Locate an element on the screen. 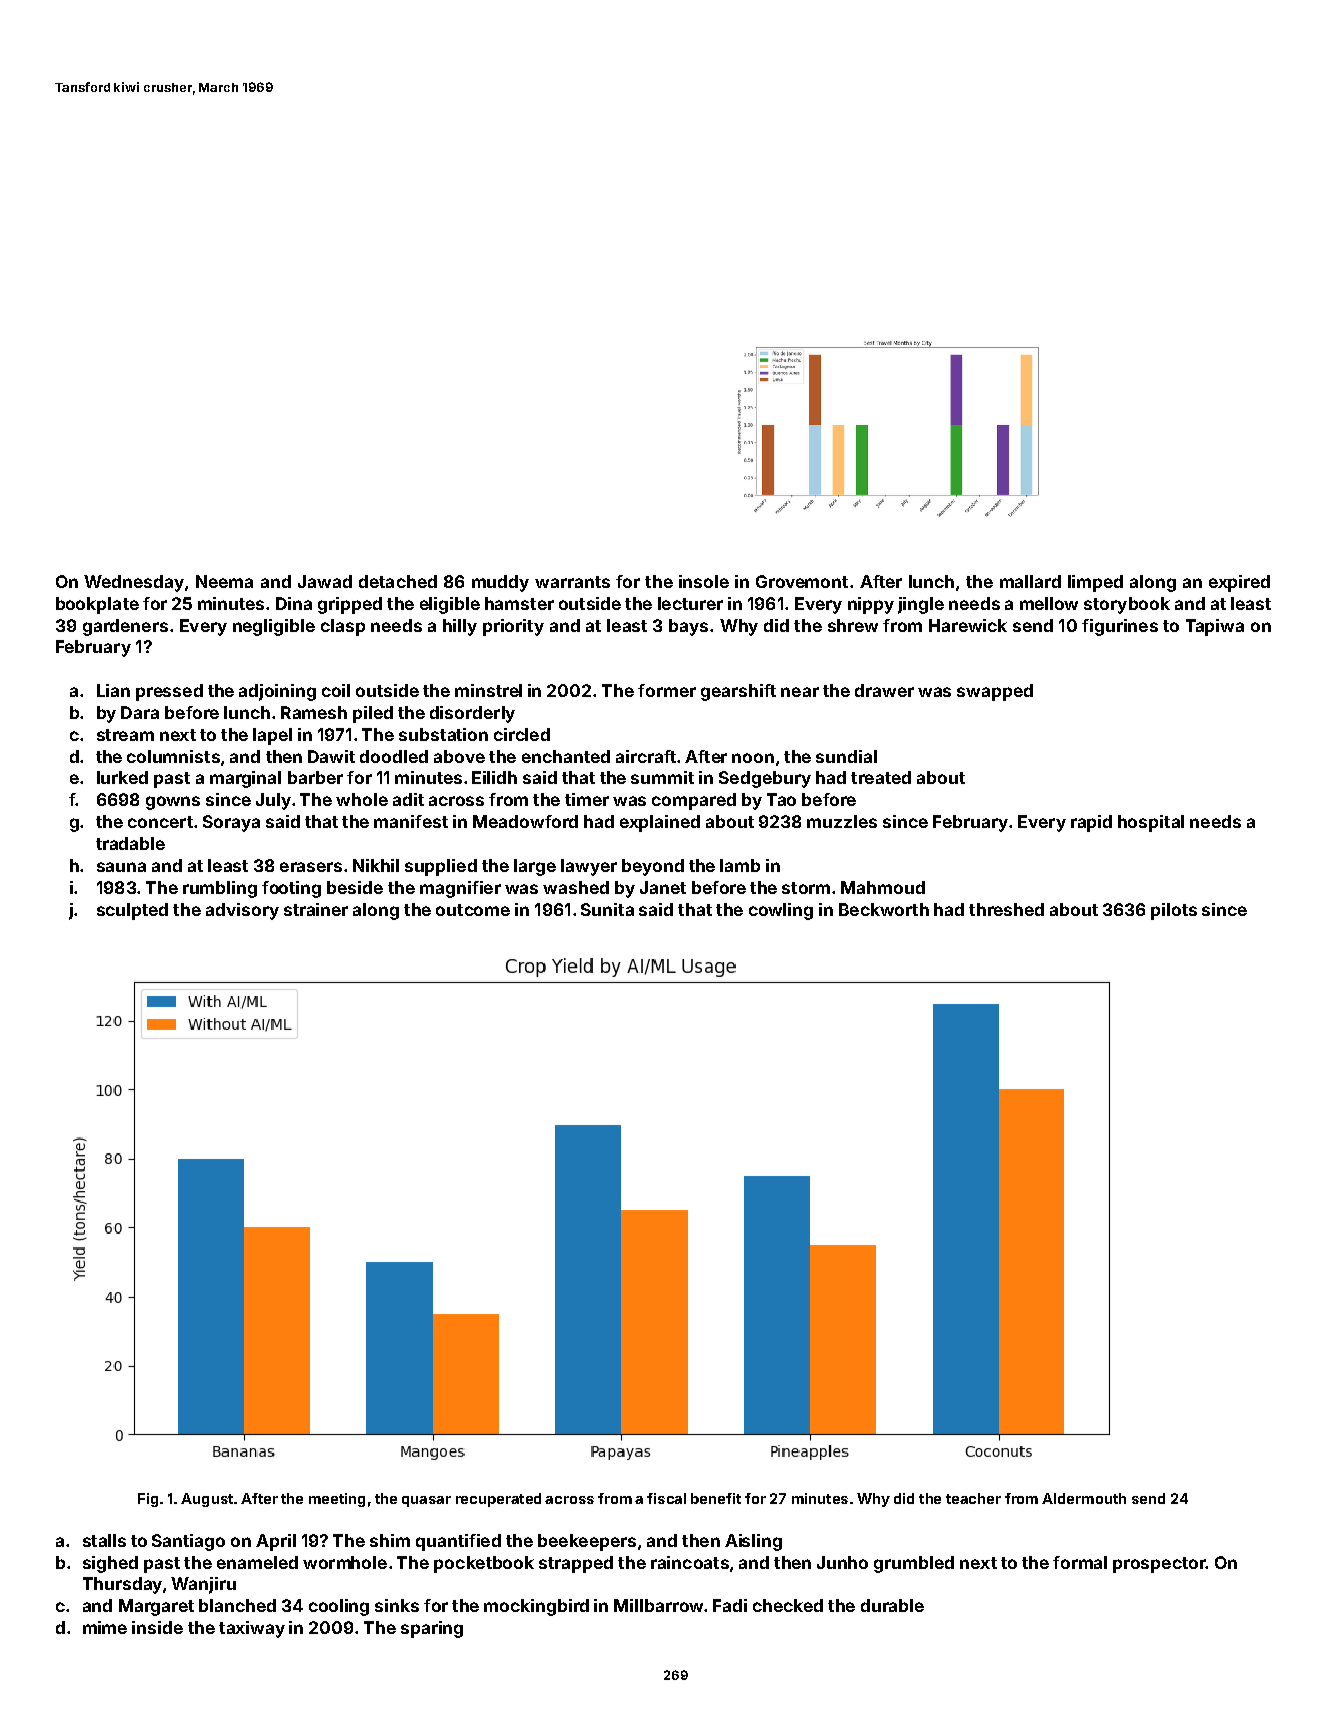 This screenshot has width=1326, height=1716. figurines is located at coordinates (1120, 627).
